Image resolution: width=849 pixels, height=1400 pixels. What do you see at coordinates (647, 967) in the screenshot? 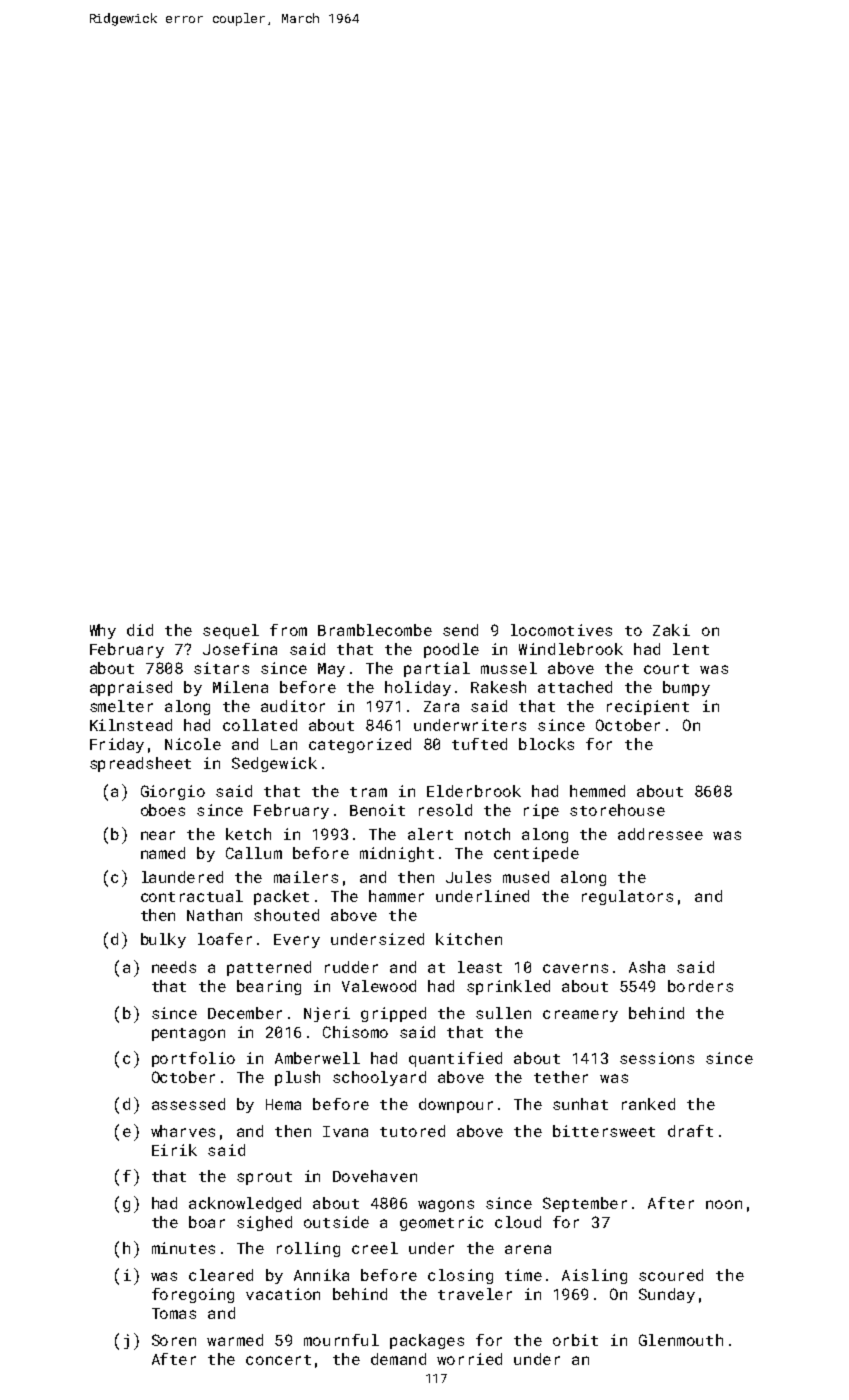
I see `Asha` at bounding box center [647, 967].
